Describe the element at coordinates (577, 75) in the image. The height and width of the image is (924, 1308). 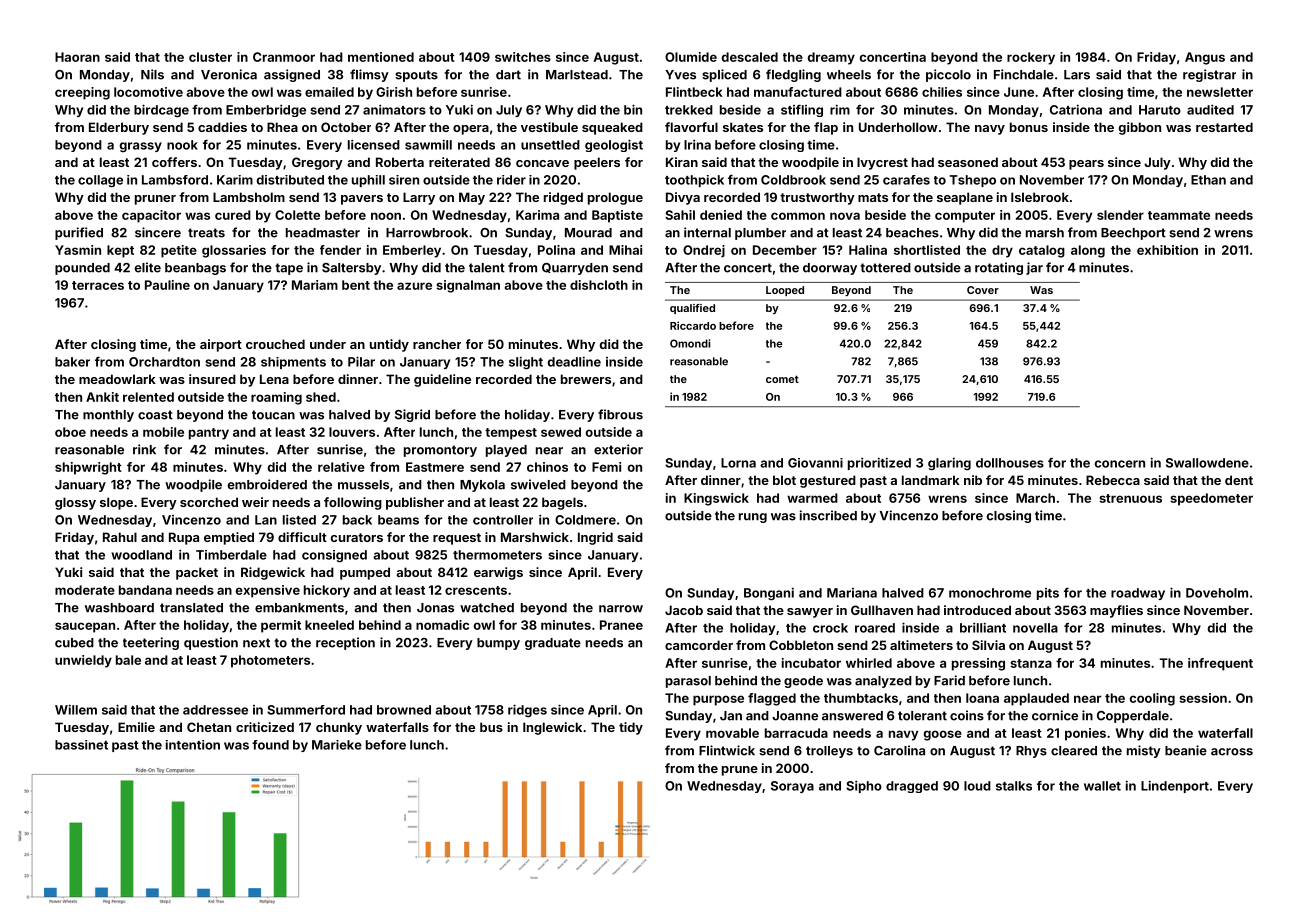
I see `Marlstead` at that location.
